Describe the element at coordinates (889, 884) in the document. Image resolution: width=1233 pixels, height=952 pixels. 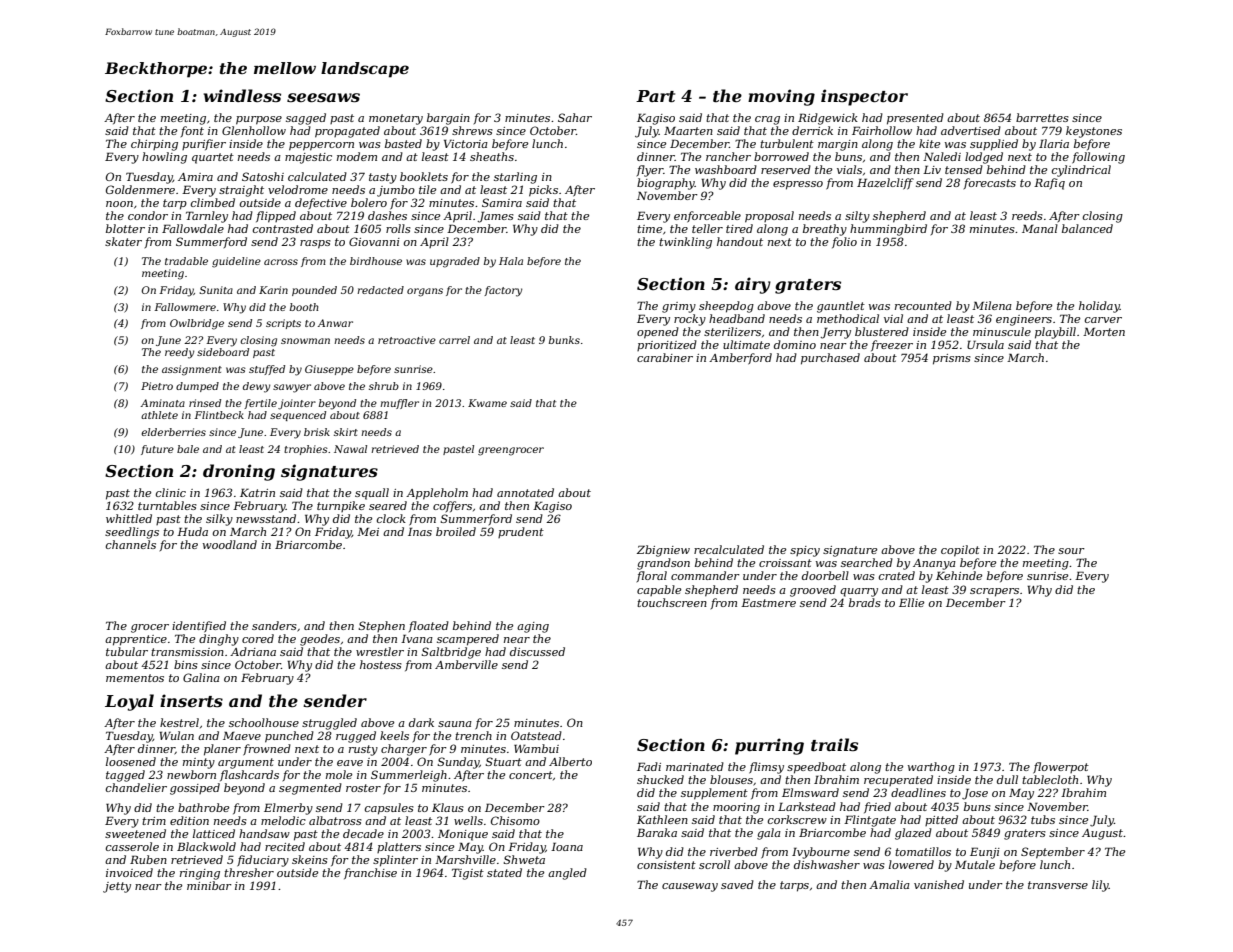
I see `Amalia` at that location.
